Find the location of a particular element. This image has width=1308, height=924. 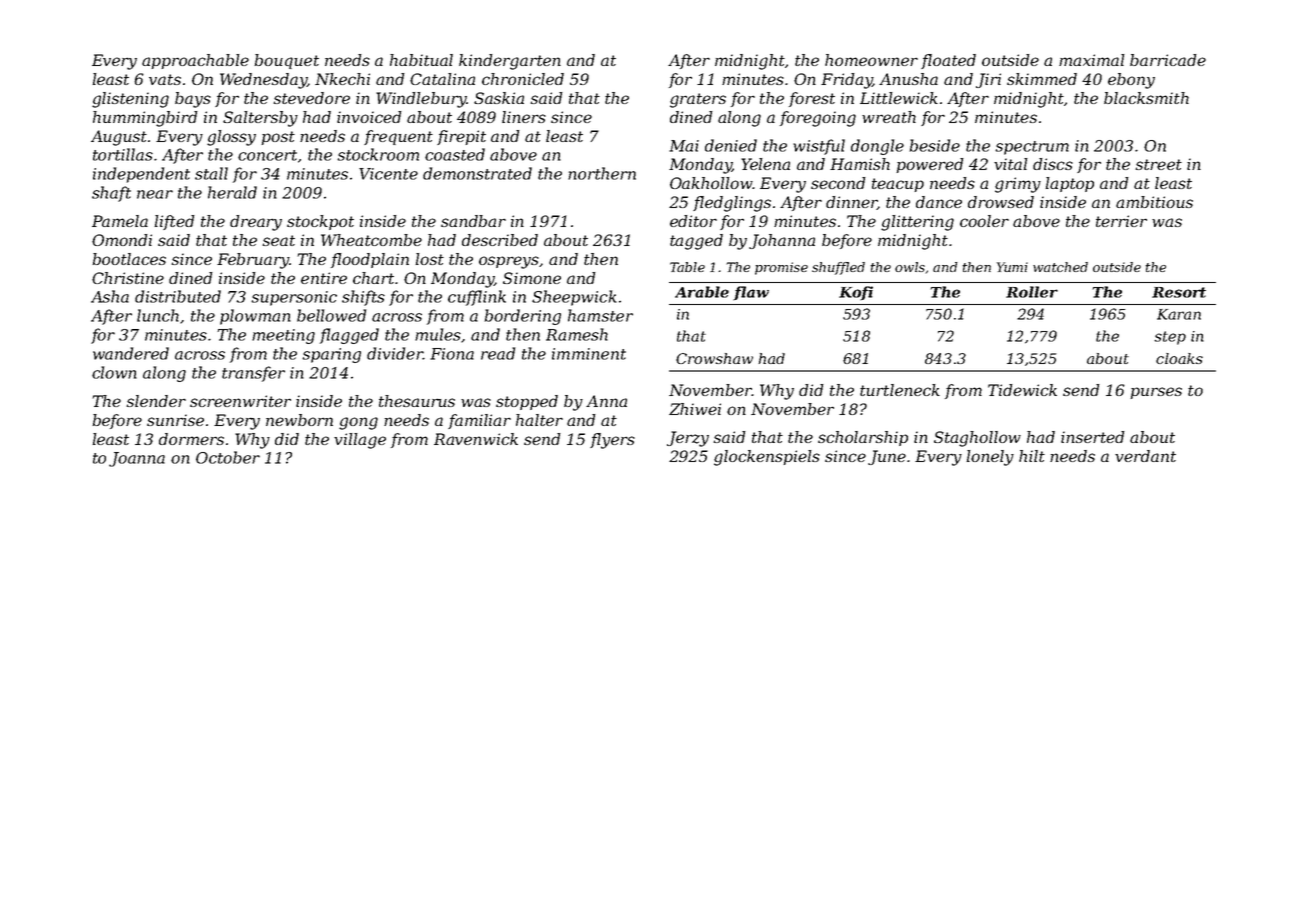

Pamela is located at coordinates (120, 221).
